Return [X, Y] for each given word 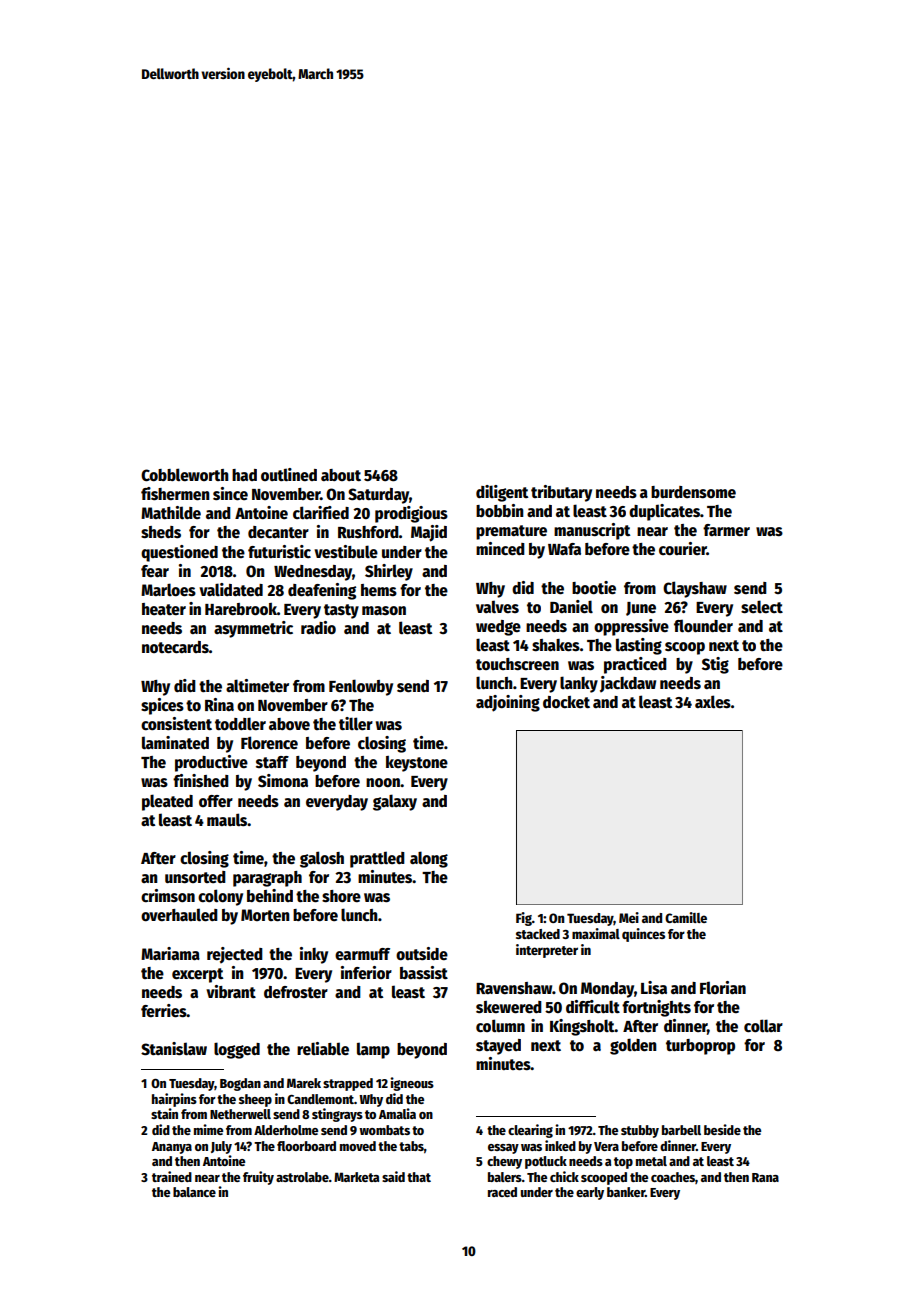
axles [713, 701]
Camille [686, 917]
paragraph [267, 879]
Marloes [168, 590]
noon [383, 783]
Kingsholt [582, 1027]
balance [194, 1192]
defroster [296, 992]
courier [683, 549]
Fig [524, 919]
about [341, 475]
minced [500, 549]
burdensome [693, 492]
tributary [561, 493]
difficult [593, 1006]
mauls [227, 820]
